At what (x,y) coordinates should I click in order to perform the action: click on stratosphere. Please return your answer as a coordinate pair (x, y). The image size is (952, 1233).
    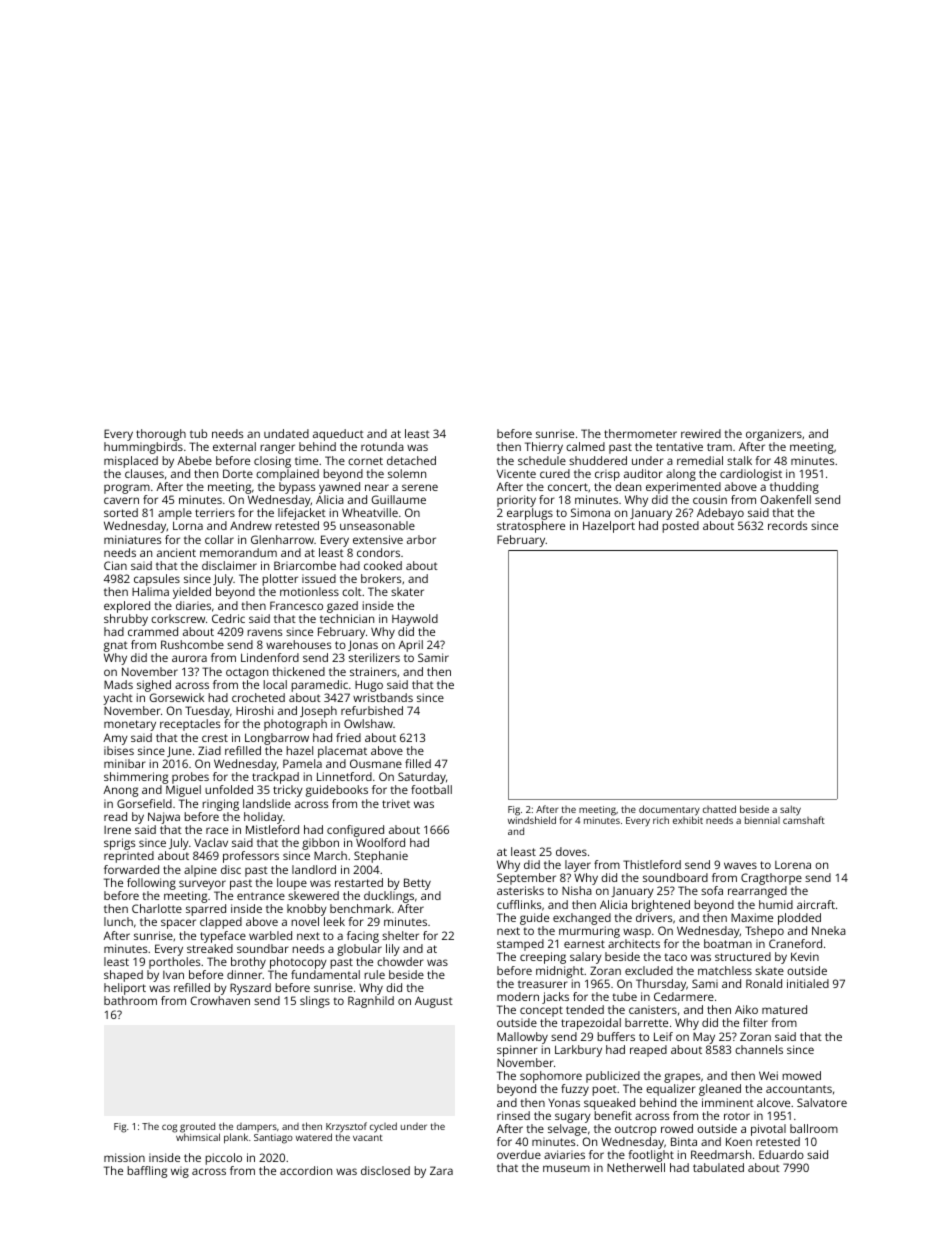
    Looking at the image, I should click on (531, 527).
